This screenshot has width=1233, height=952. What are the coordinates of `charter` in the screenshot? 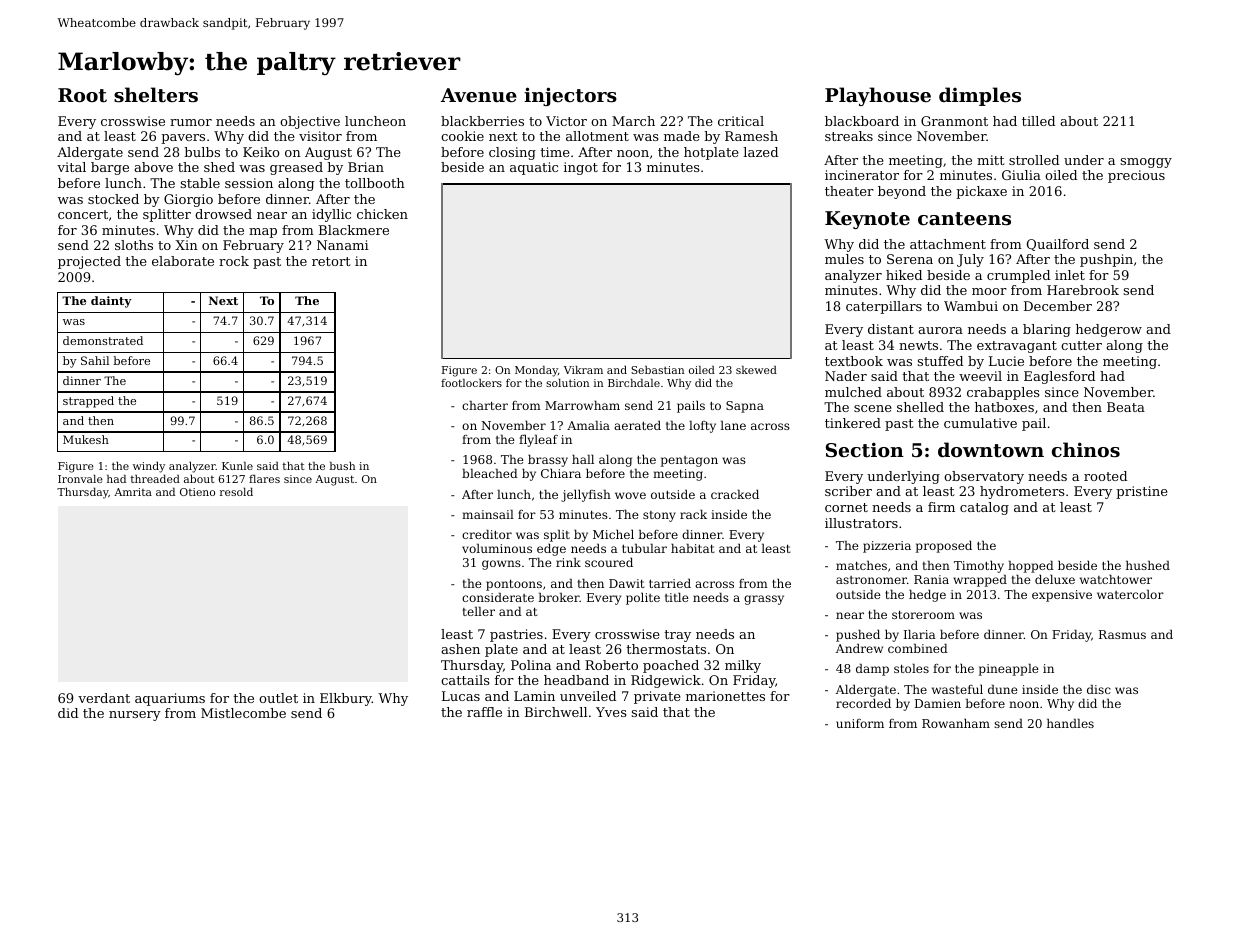 It's located at (485, 405).
